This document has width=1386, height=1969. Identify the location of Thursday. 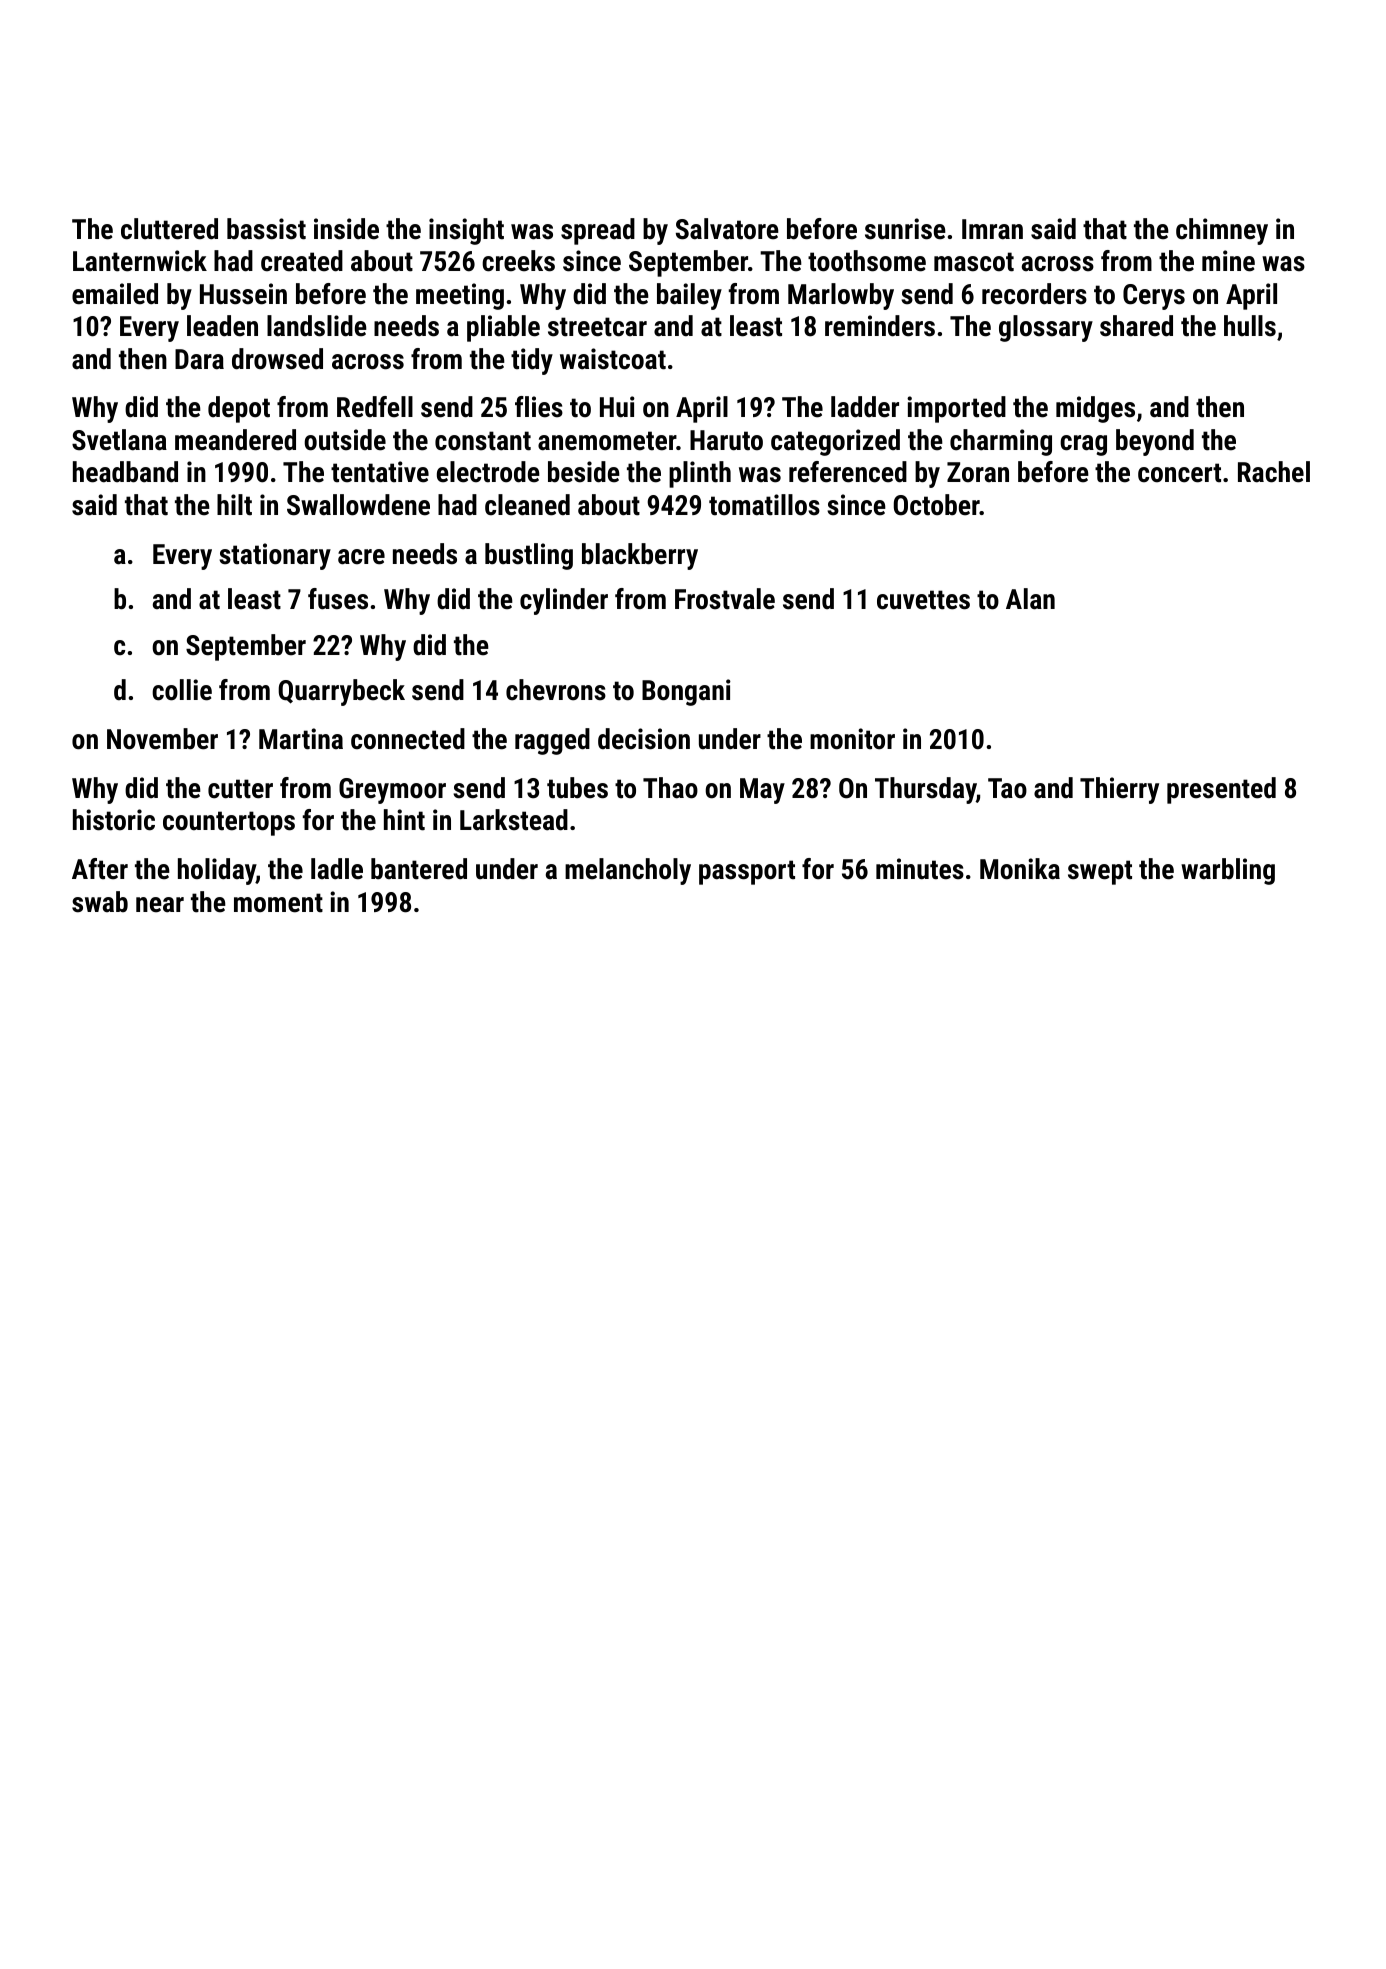
(925, 790).
